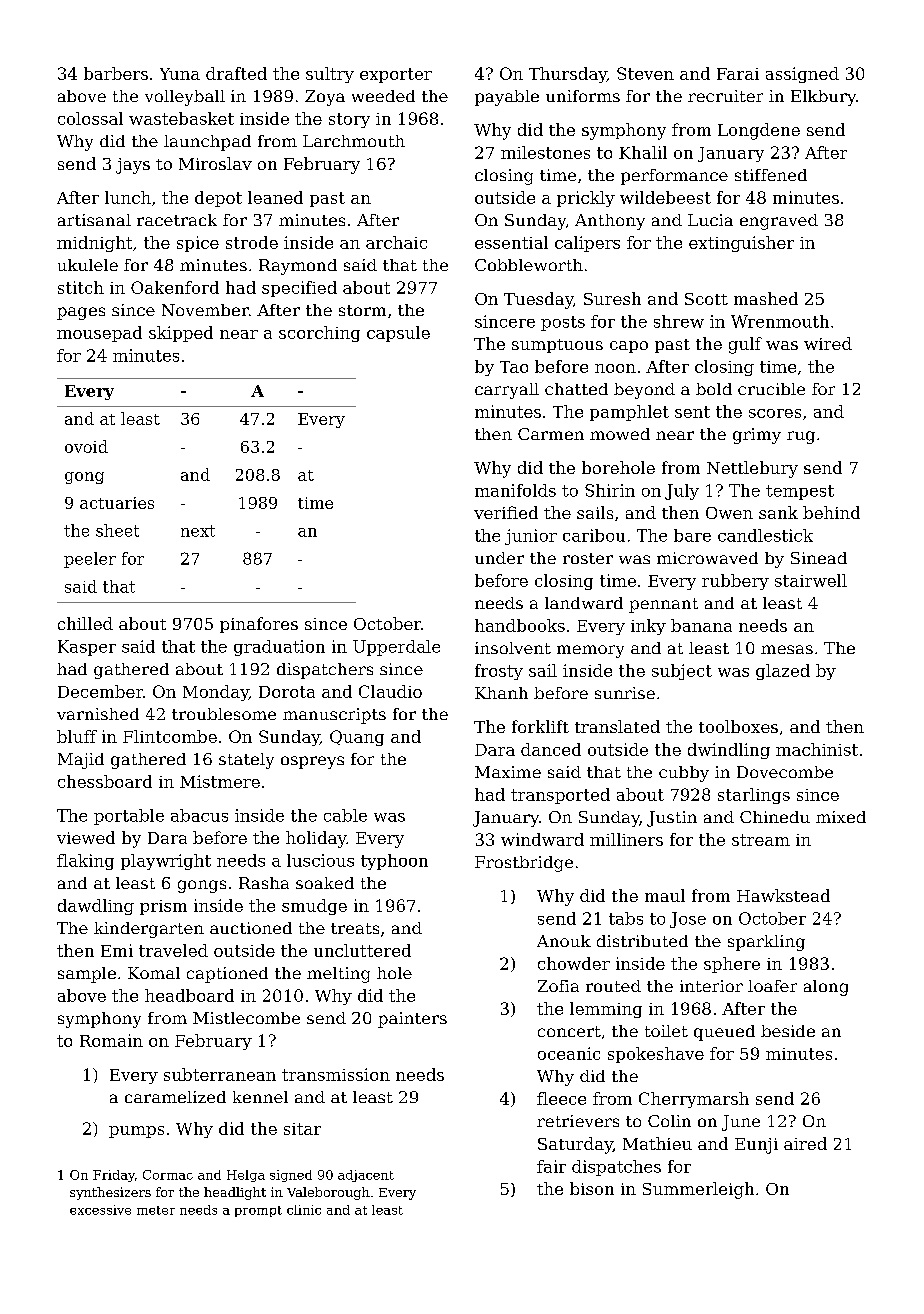 The width and height of the screenshot is (924, 1314). Describe the element at coordinates (117, 950) in the screenshot. I see `Emi` at that location.
